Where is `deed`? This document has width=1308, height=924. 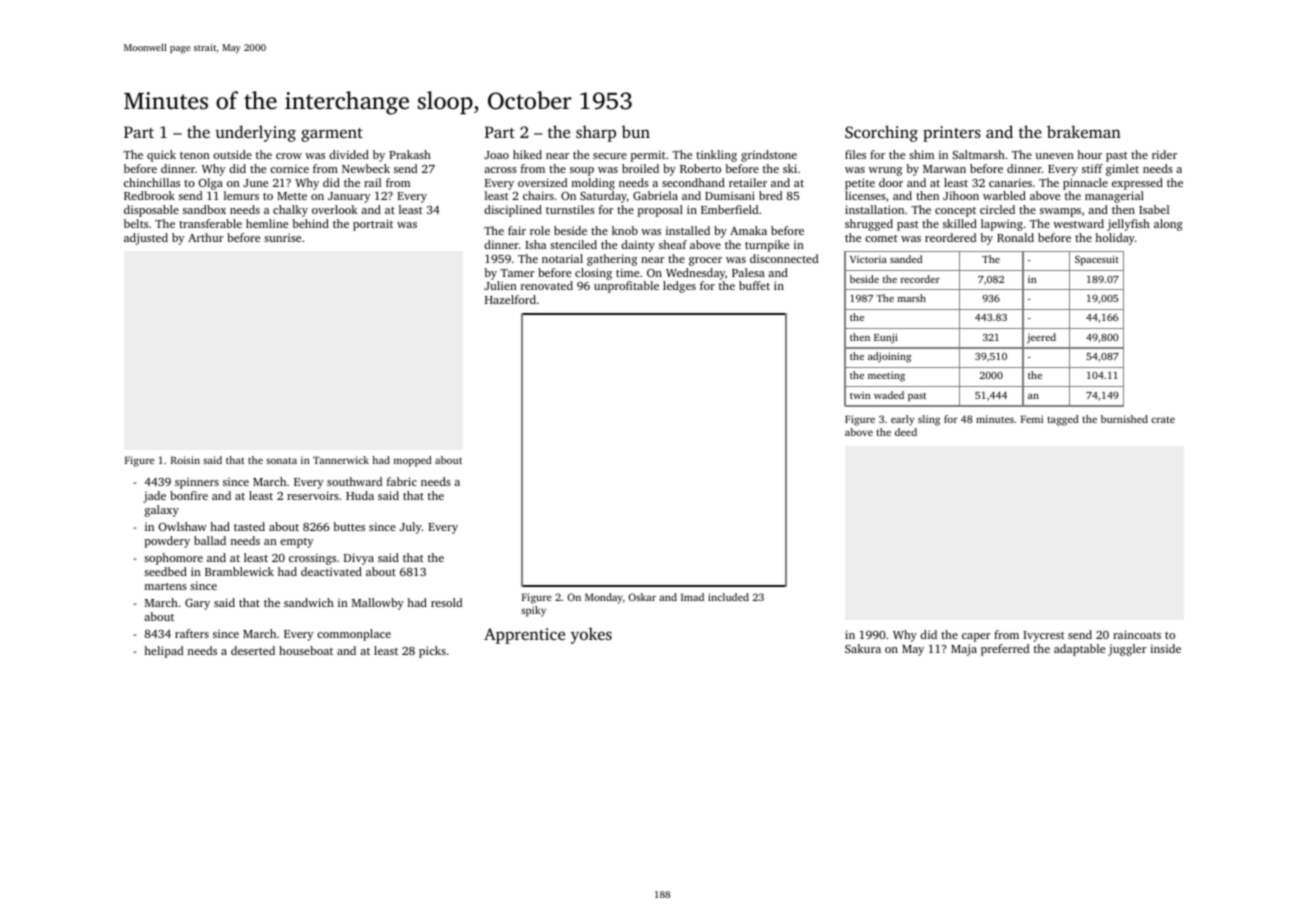
deed is located at coordinates (906, 432).
